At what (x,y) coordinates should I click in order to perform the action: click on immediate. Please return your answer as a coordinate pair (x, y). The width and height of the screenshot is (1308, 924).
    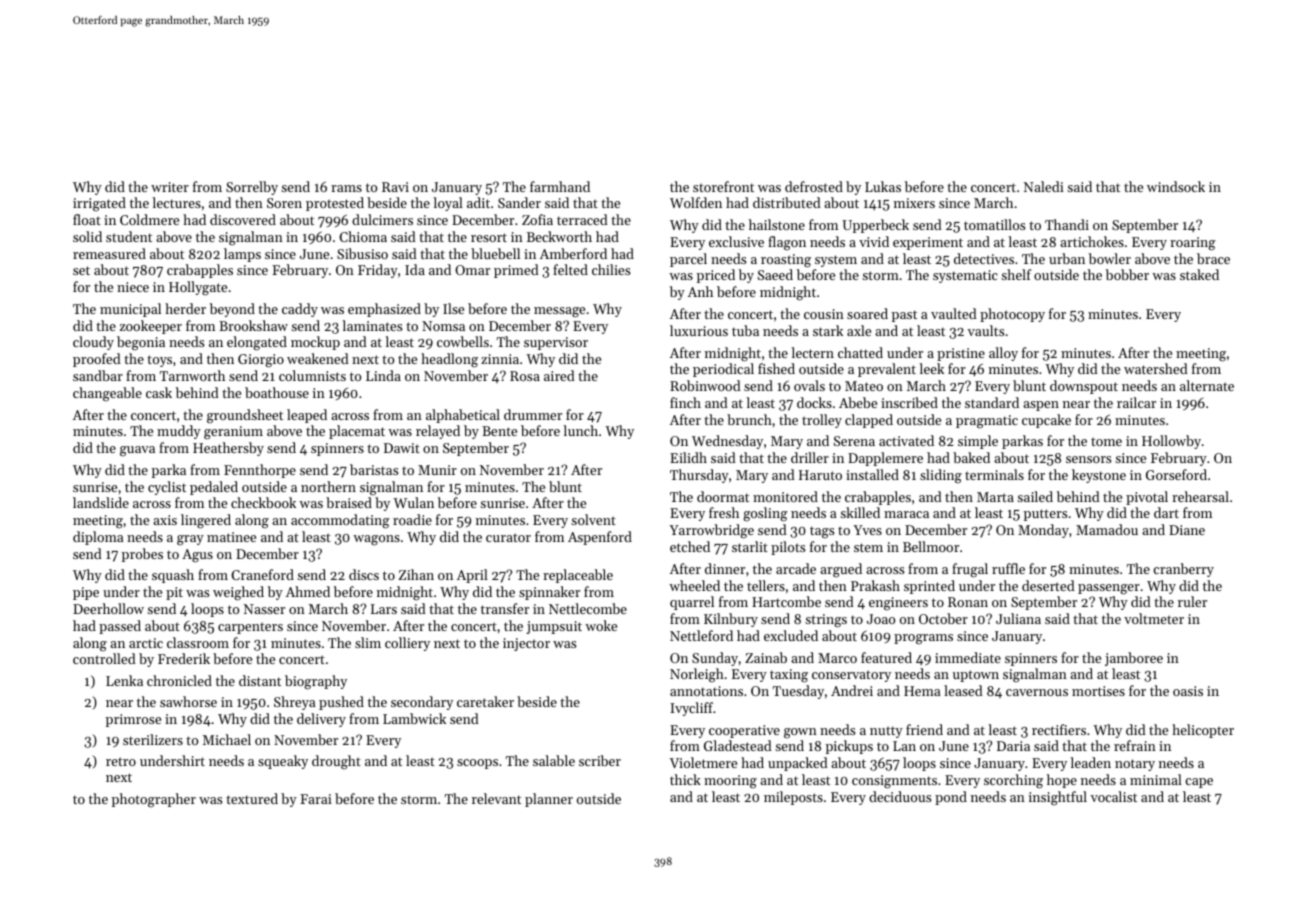
    Looking at the image, I should click on (968, 657).
